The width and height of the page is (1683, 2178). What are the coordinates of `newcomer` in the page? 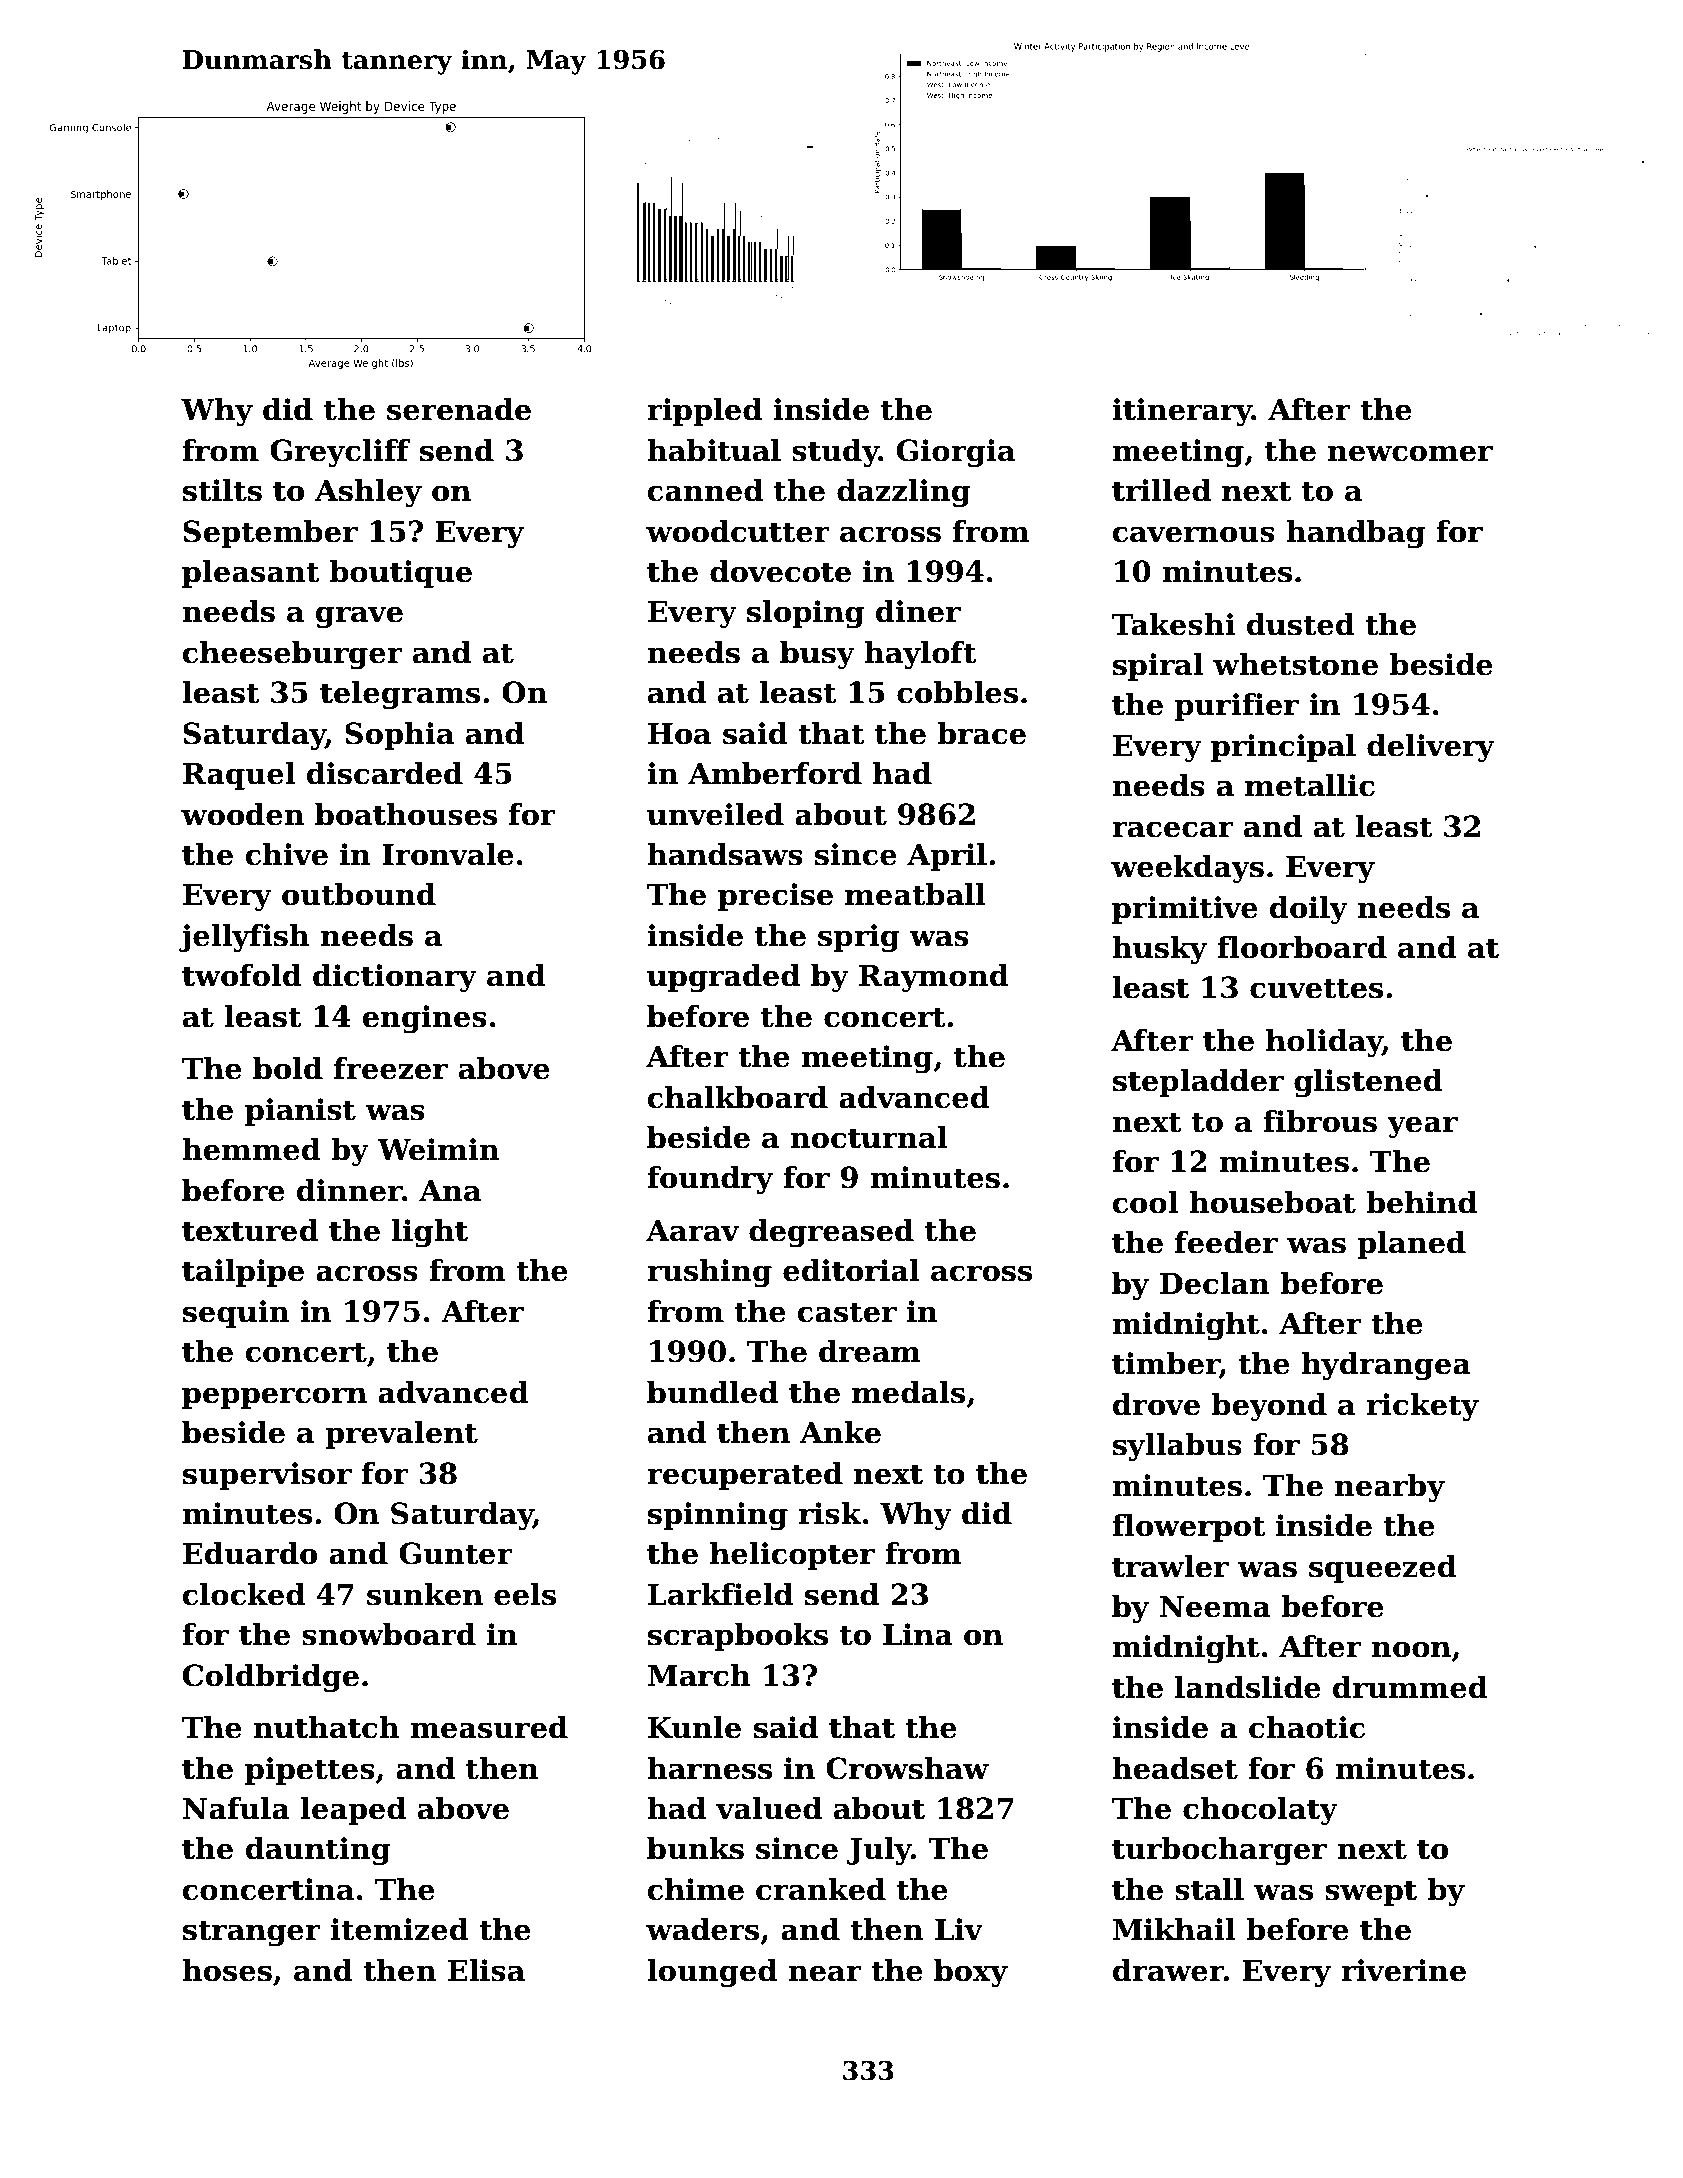 It's located at (1410, 453).
